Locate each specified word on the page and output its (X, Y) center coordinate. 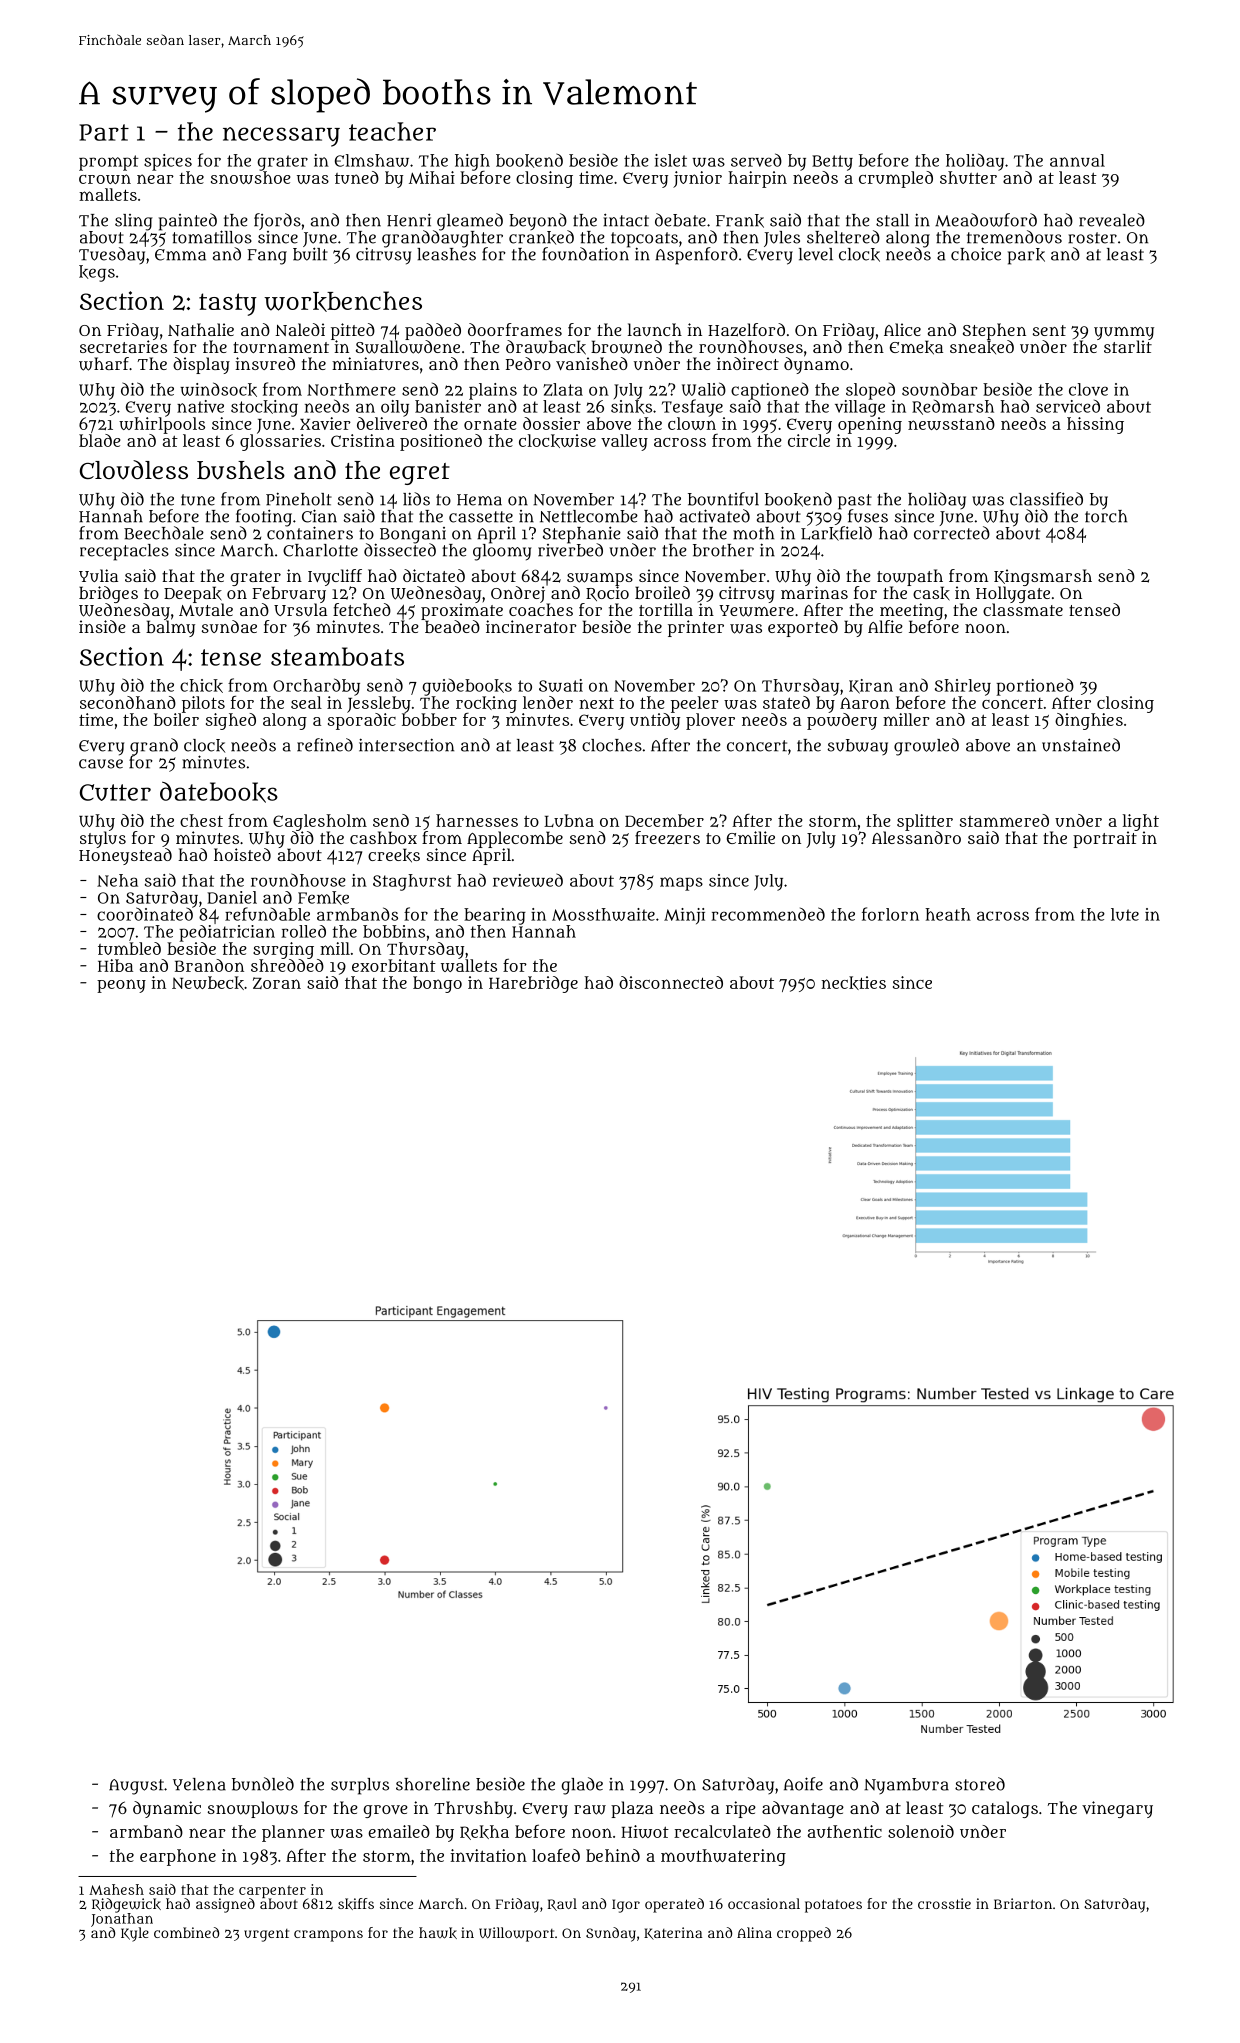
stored (980, 1784)
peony (121, 986)
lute (1125, 914)
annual (1077, 160)
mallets (108, 194)
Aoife (803, 1784)
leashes (446, 254)
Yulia (98, 575)
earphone (178, 1857)
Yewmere (756, 611)
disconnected (671, 982)
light (1141, 822)
